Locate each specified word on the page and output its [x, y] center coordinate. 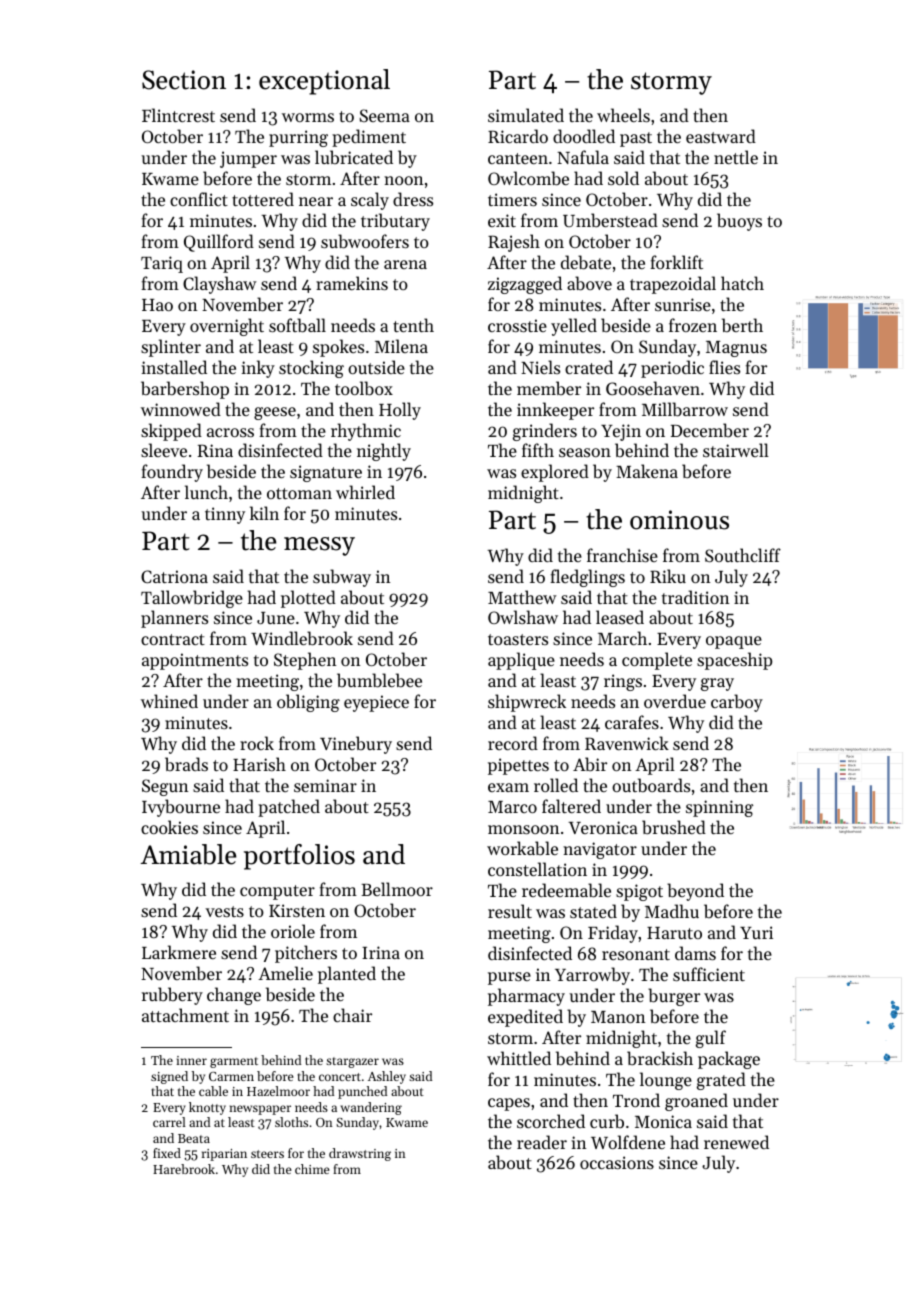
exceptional [324, 82]
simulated [526, 115]
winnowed [181, 409]
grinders [545, 432]
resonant [636, 954]
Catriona [174, 576]
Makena [647, 471]
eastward [721, 136]
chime [312, 1169]
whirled [365, 492]
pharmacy [526, 997]
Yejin [621, 432]
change [234, 996]
